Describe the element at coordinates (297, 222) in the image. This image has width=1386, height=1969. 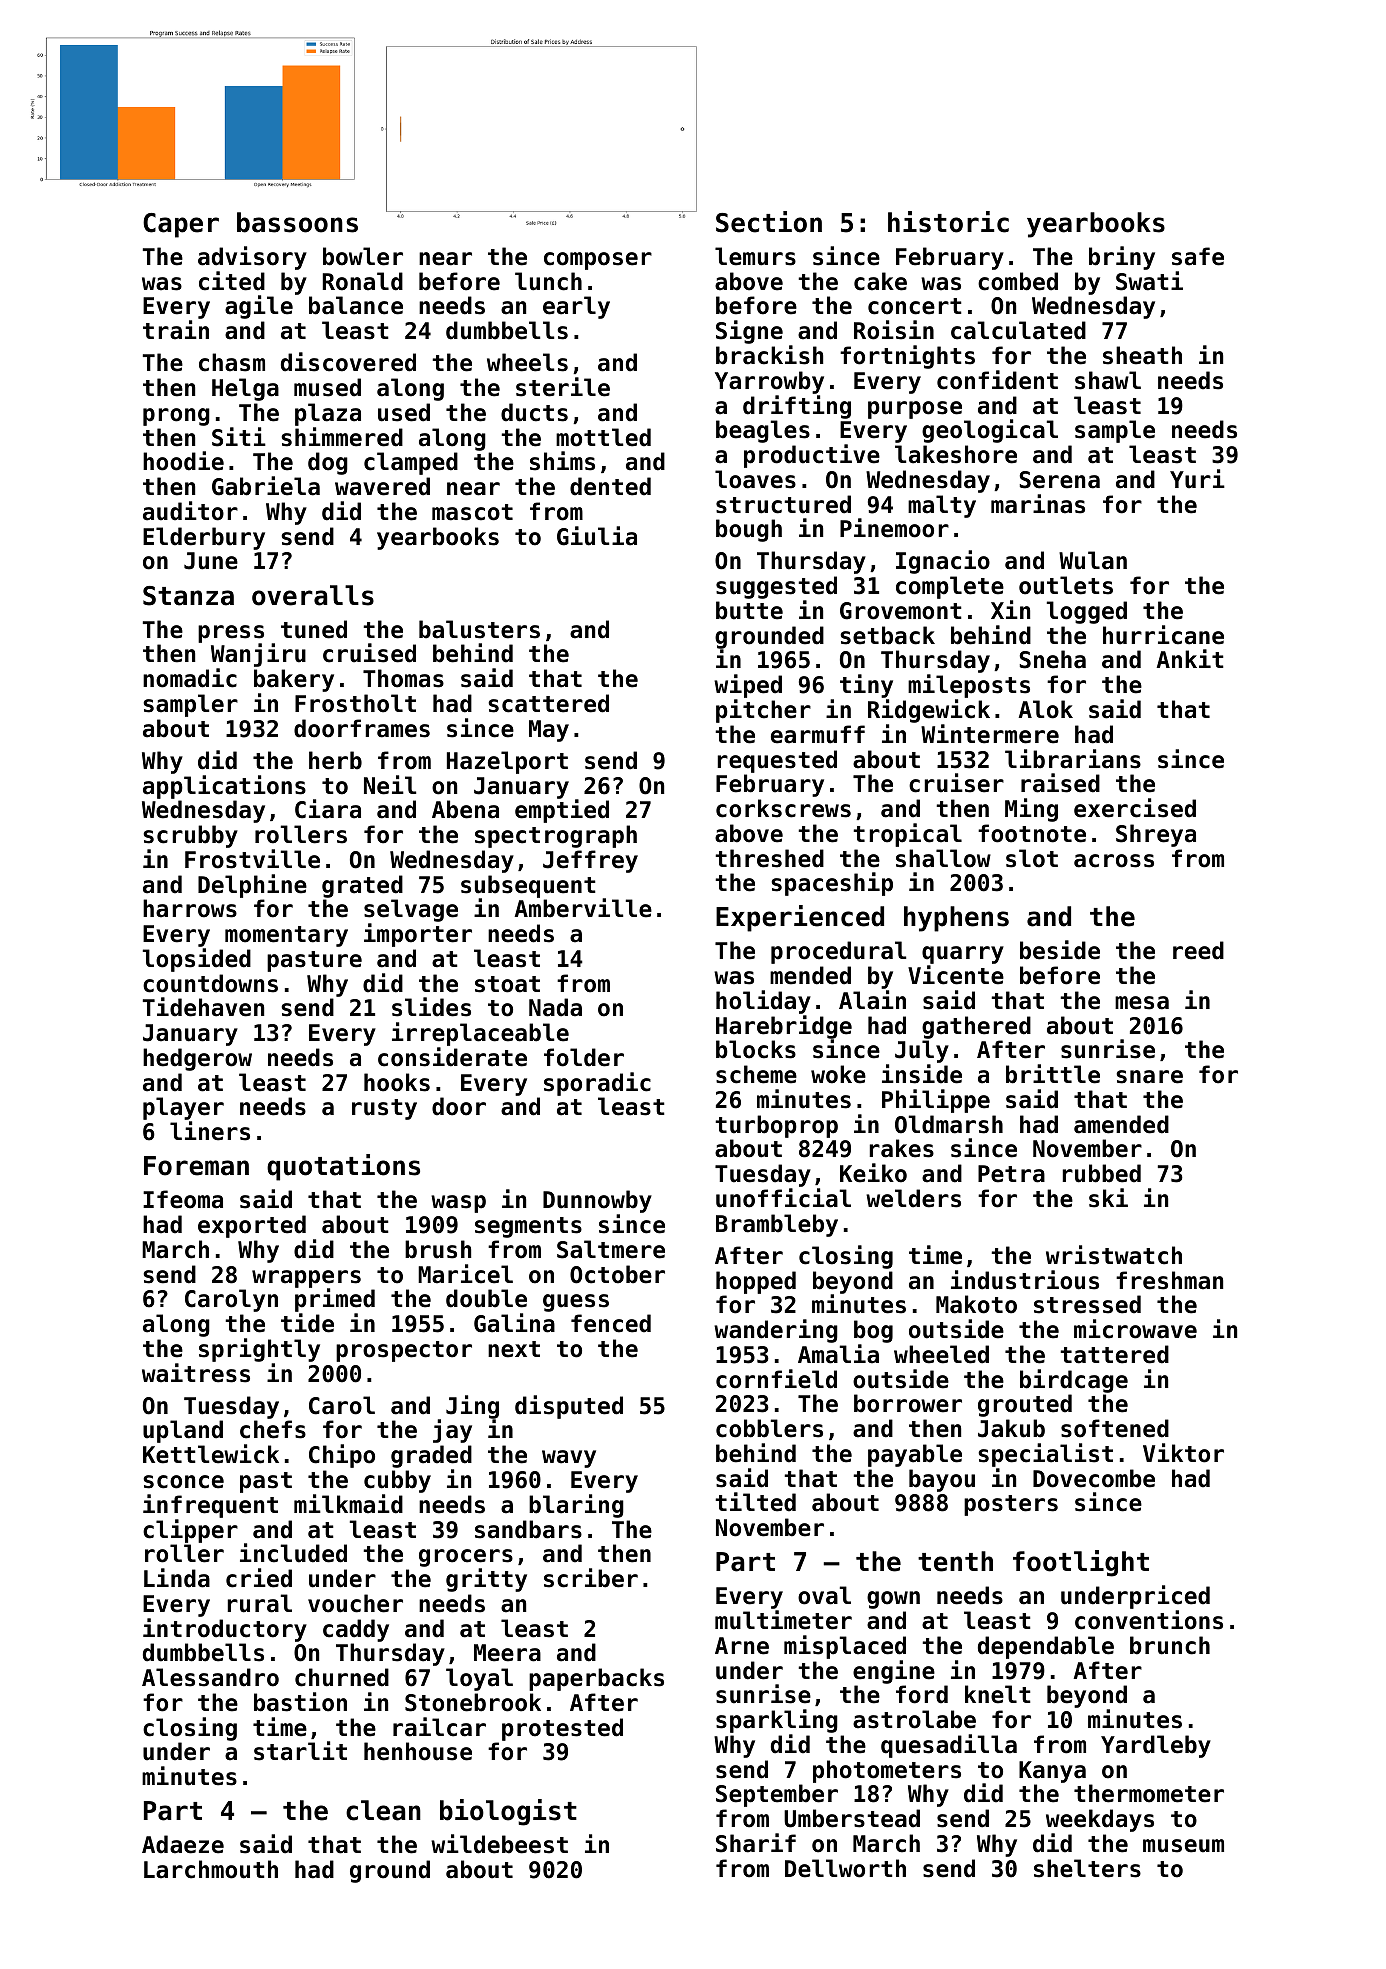
I see `bassoons` at that location.
